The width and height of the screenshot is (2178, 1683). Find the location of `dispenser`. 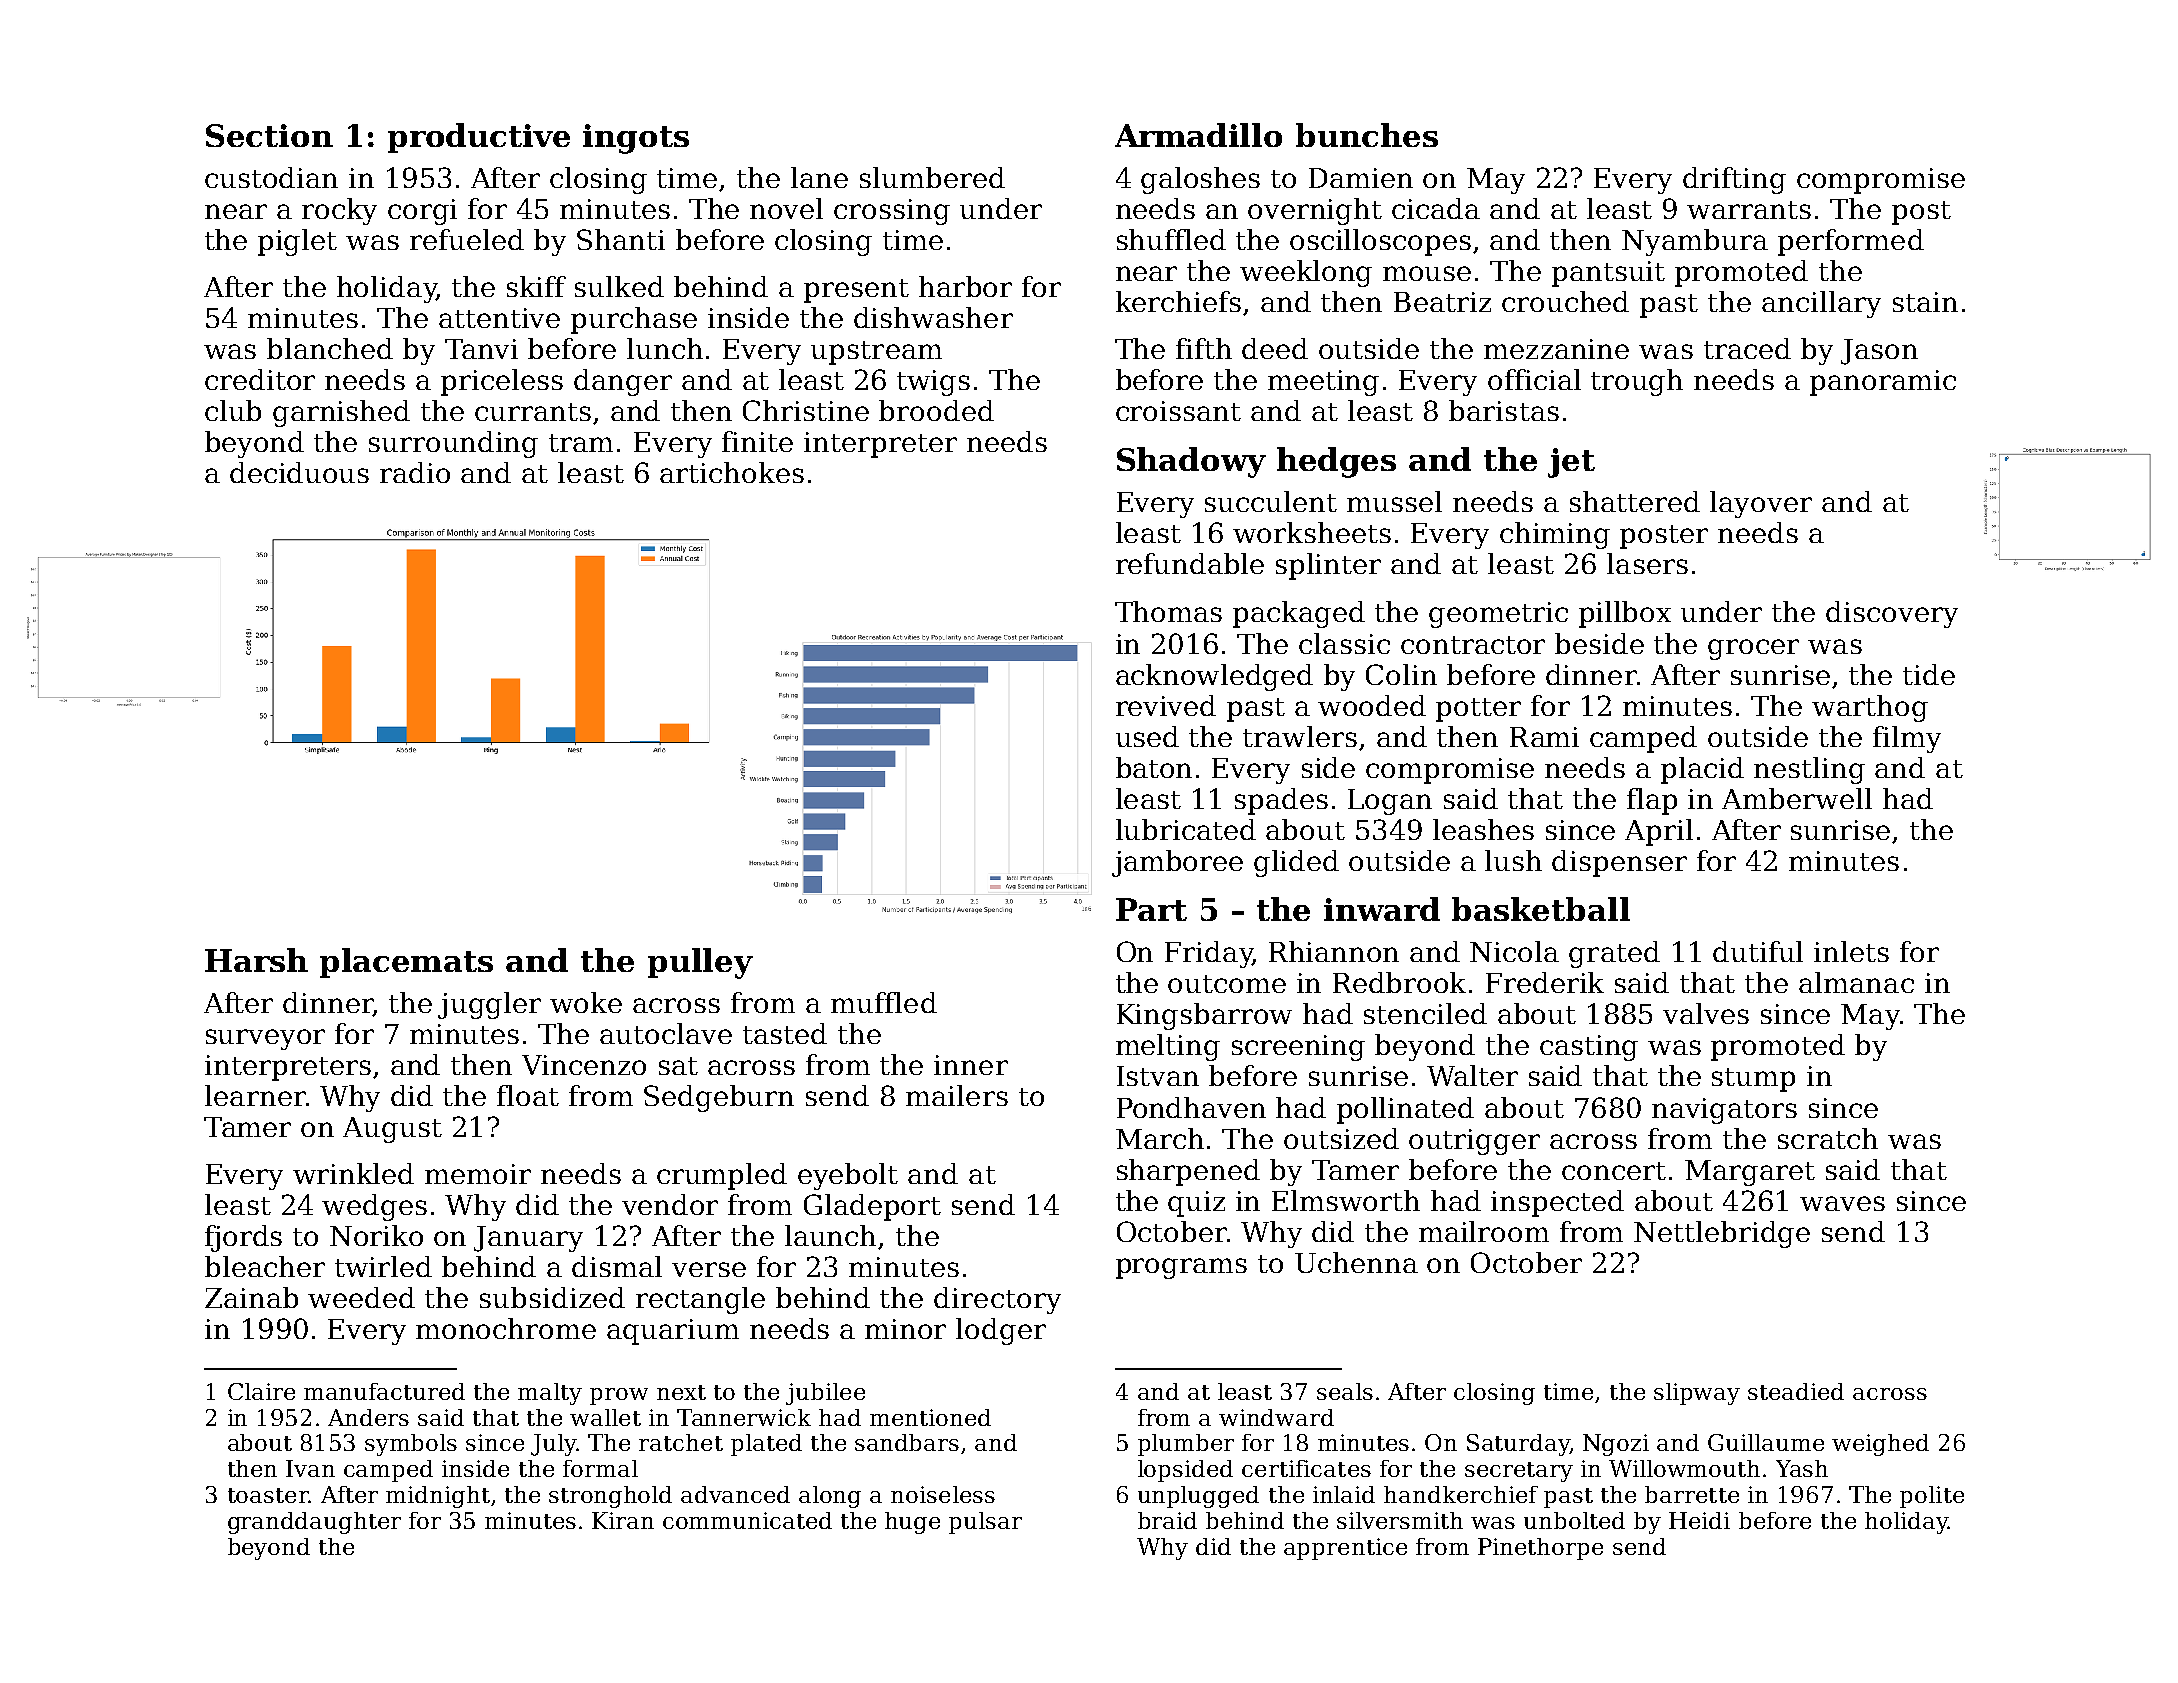

dispenser is located at coordinates (1619, 863).
